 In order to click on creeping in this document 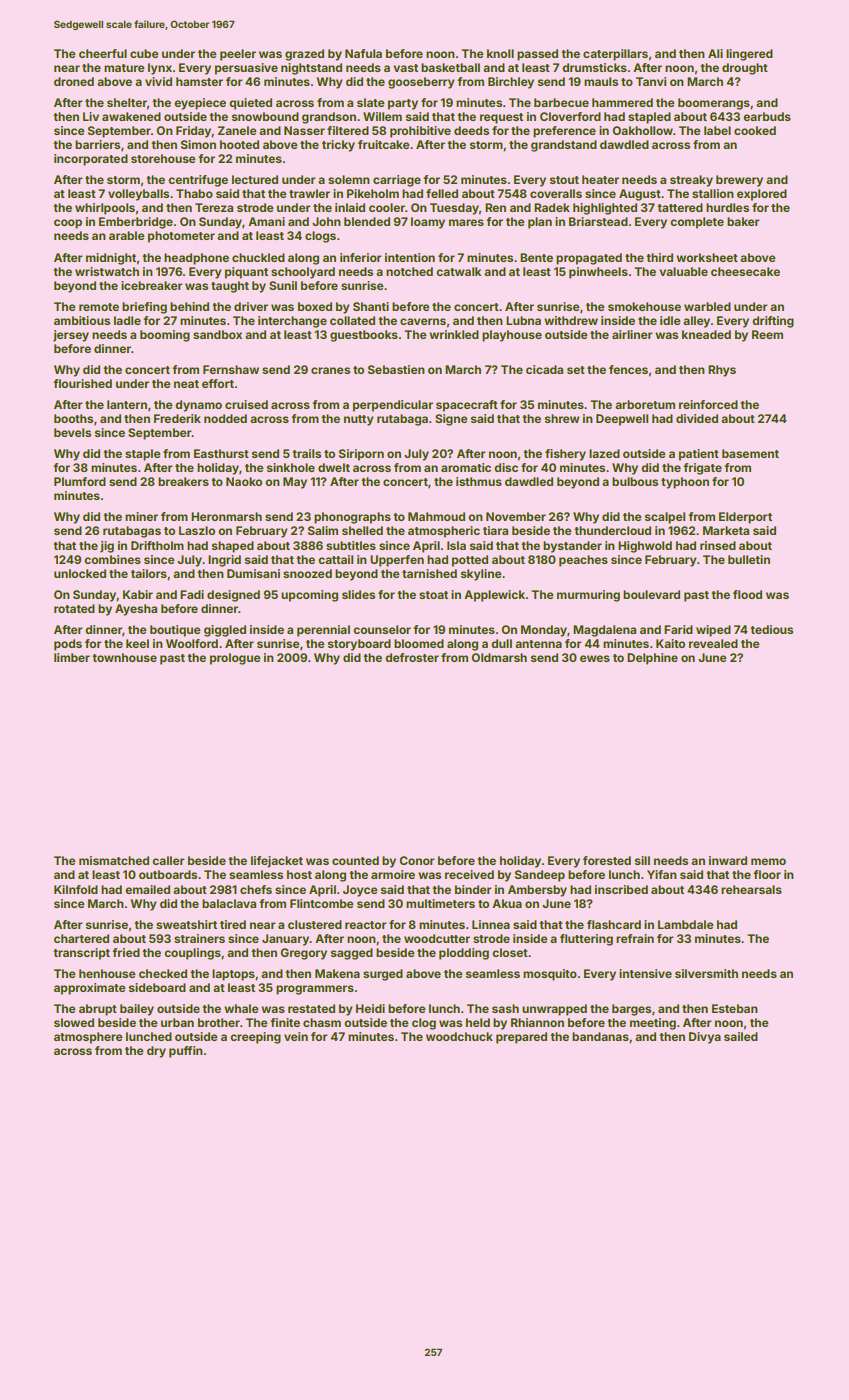, I will do `click(255, 1038)`.
